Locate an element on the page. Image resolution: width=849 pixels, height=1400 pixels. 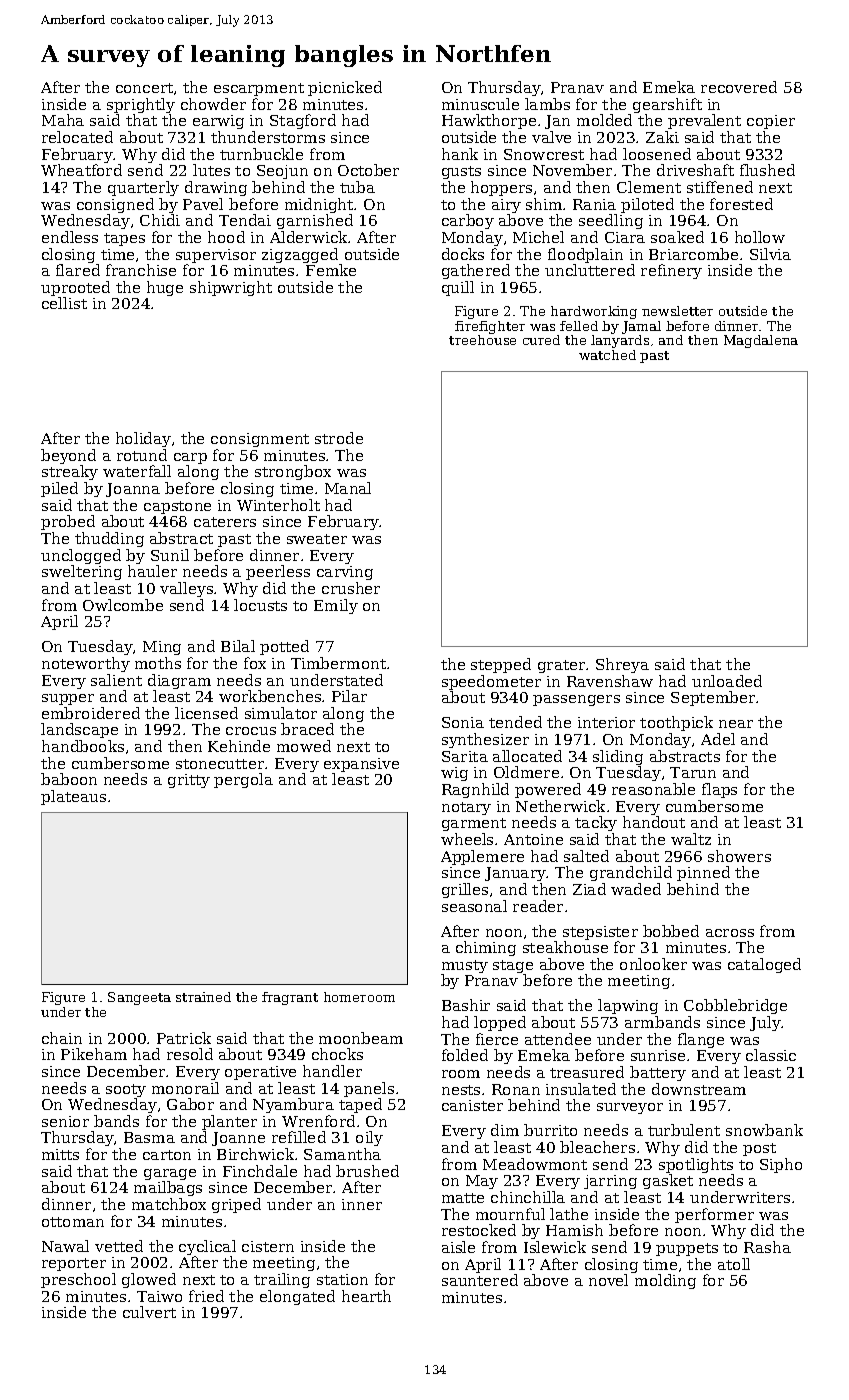
pergola is located at coordinates (243, 780).
